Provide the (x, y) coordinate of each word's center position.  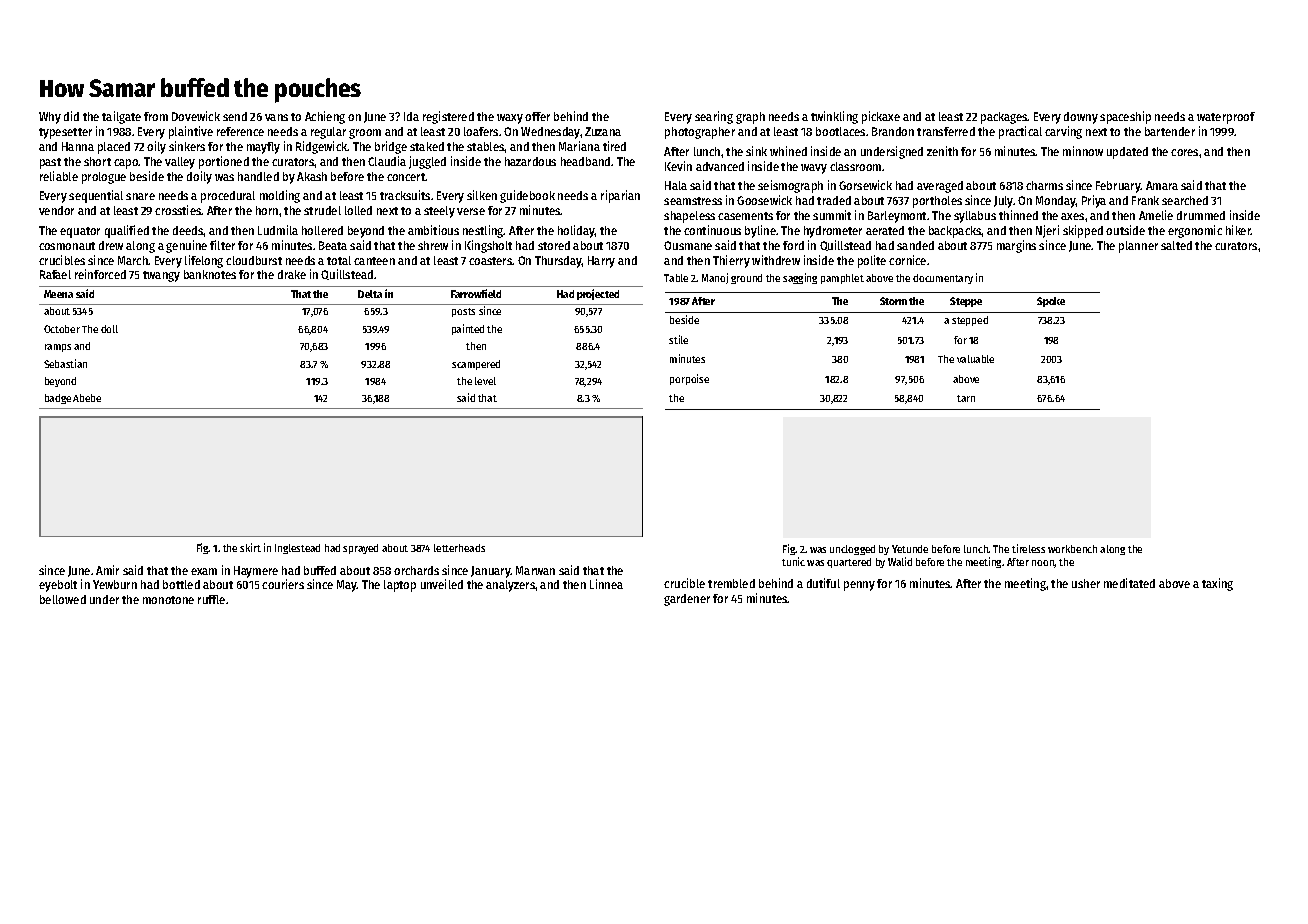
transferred (946, 131)
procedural (228, 197)
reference (240, 131)
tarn (966, 398)
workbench (1072, 549)
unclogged (852, 550)
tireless (1028, 548)
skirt (250, 547)
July (1004, 202)
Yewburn (115, 584)
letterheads (459, 548)
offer (537, 116)
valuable (975, 359)
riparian (620, 196)
